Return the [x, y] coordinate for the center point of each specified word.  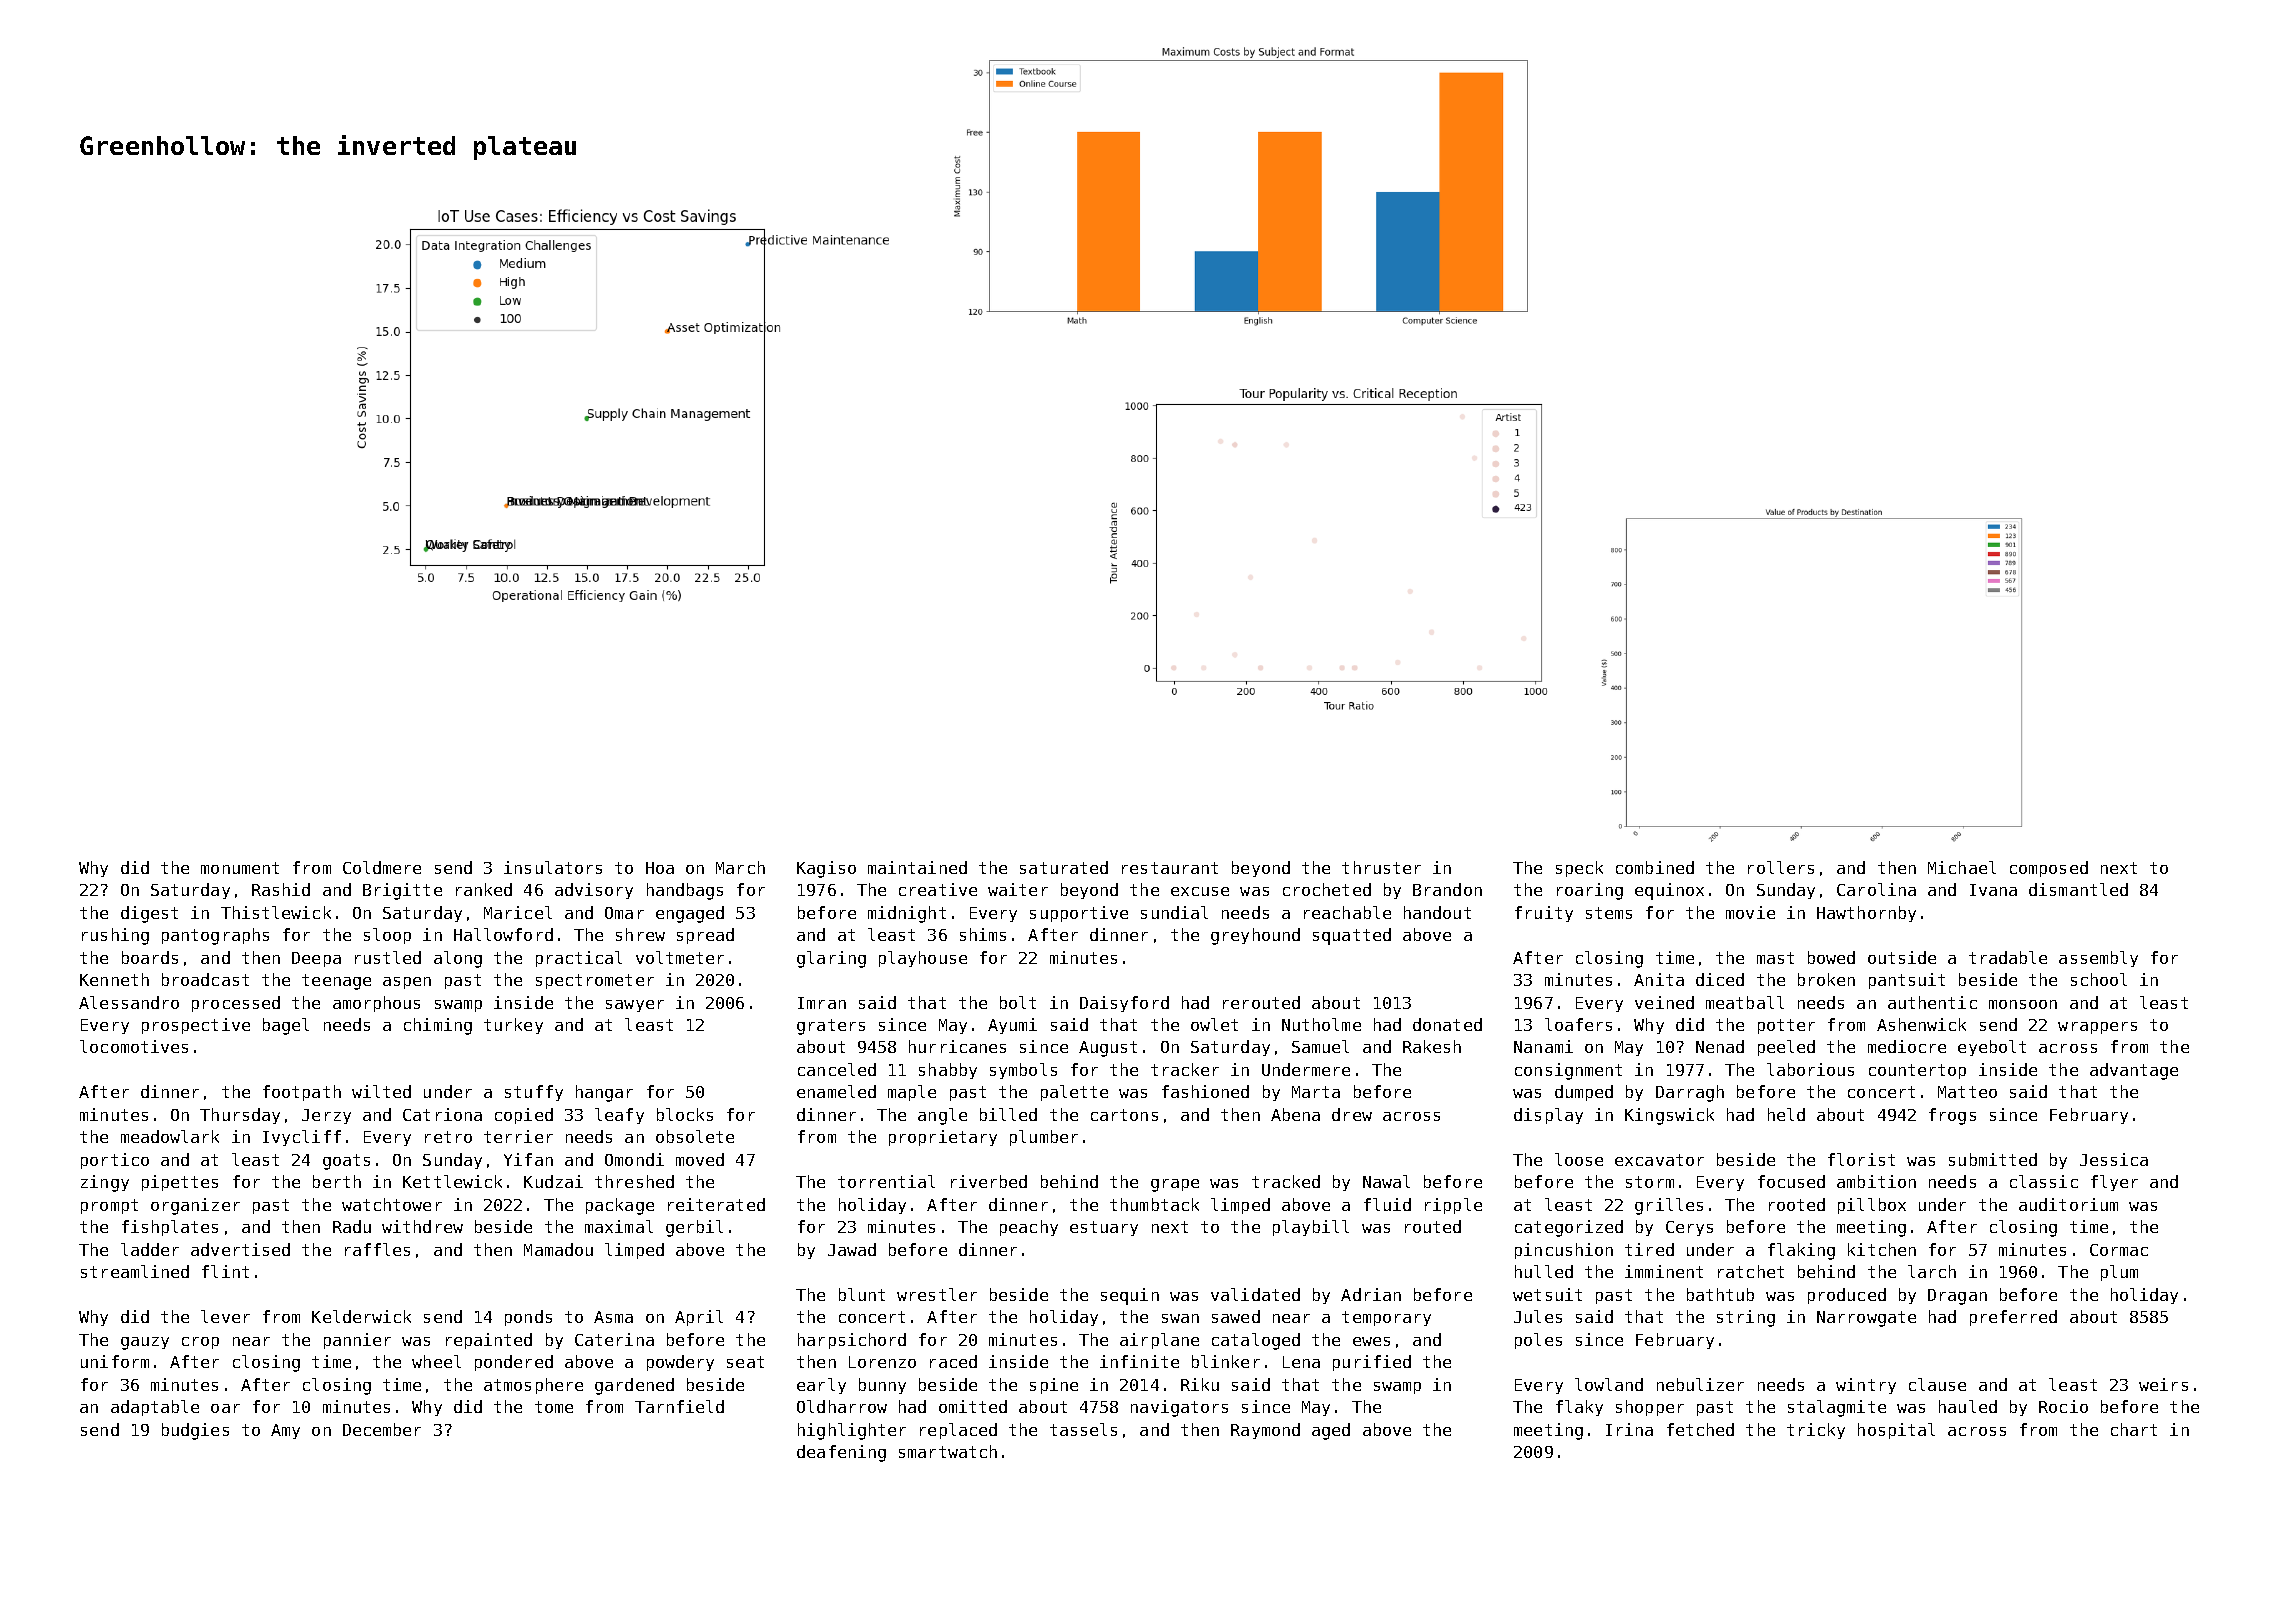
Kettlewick [452, 1181]
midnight [907, 914]
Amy [285, 1431]
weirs [2163, 1384]
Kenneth [114, 979]
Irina [1629, 1429]
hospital [1896, 1431]
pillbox [1872, 1206]
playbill [1311, 1228]
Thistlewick [276, 912]
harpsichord [852, 1341]
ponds [528, 1318]
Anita [1659, 979]
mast [1775, 958]
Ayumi [1012, 1026]
